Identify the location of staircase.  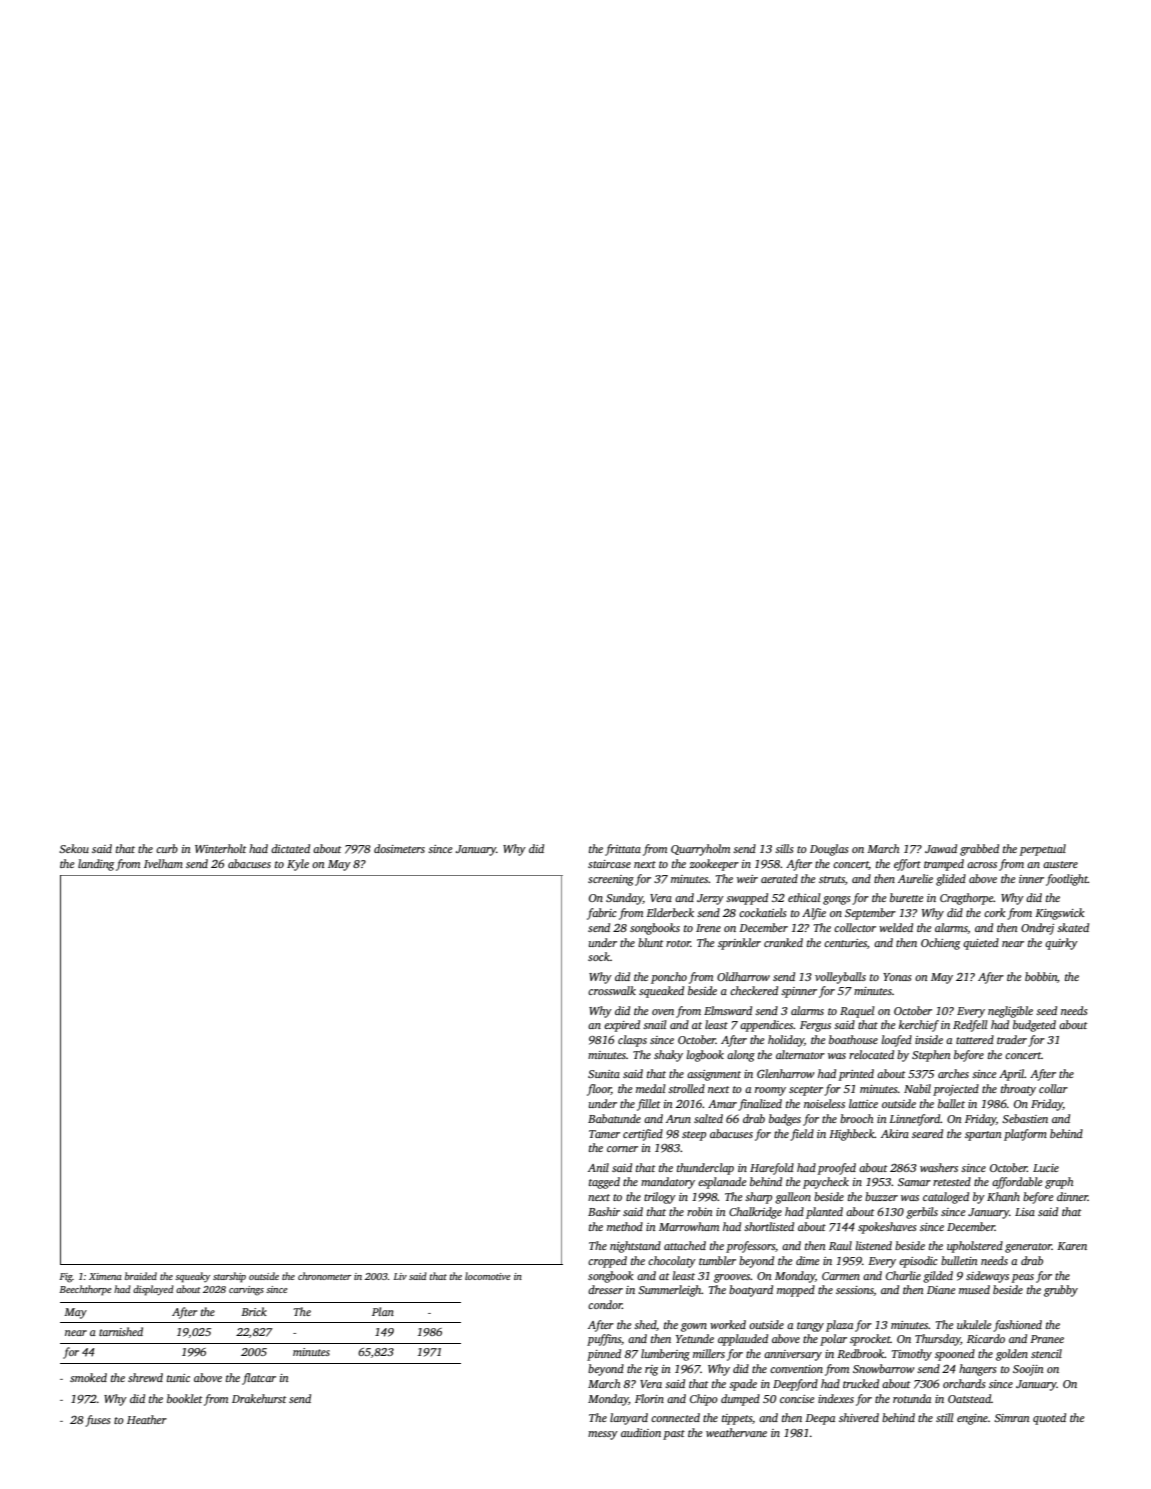
(609, 864).
